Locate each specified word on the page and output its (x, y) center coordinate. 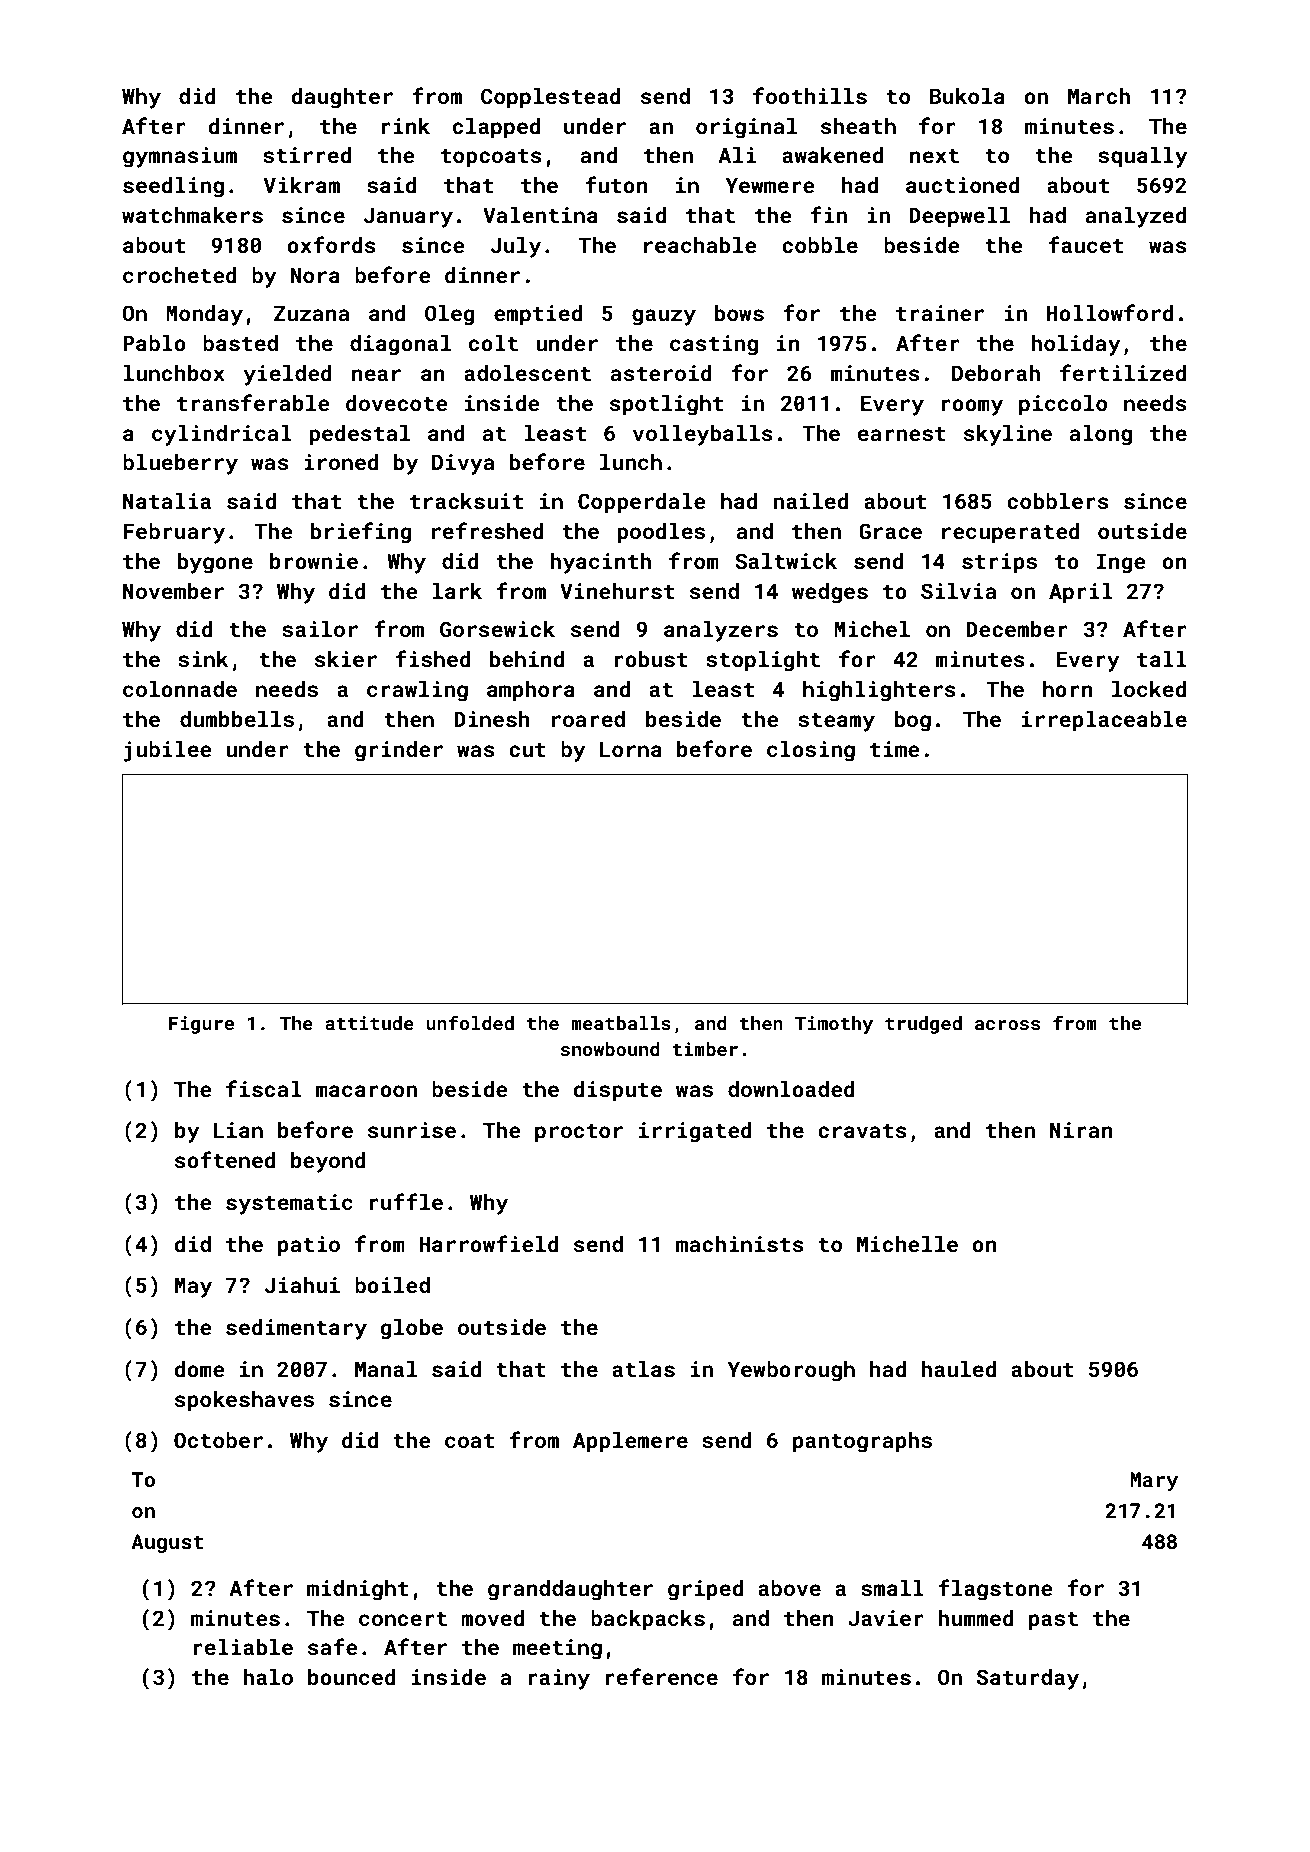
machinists (740, 1244)
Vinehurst (617, 591)
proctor (579, 1133)
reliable (243, 1647)
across (1007, 1025)
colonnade (180, 689)
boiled (392, 1285)
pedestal (359, 435)
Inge (1121, 563)
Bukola (967, 96)
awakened (832, 155)
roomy (972, 407)
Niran (1081, 1130)
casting (714, 345)
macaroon (366, 1091)
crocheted (180, 275)
